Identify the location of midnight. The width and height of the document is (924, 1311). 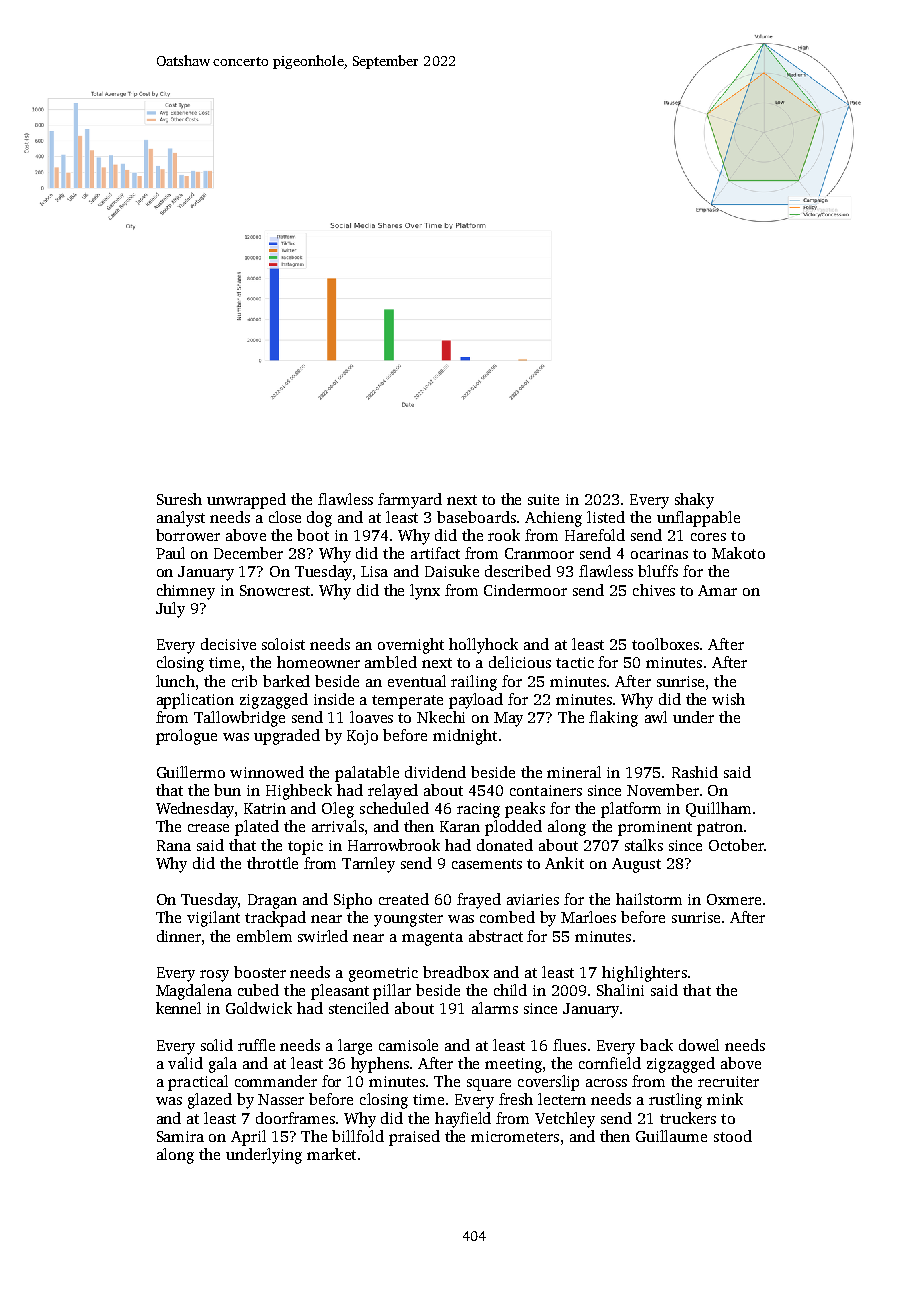
(465, 737).
